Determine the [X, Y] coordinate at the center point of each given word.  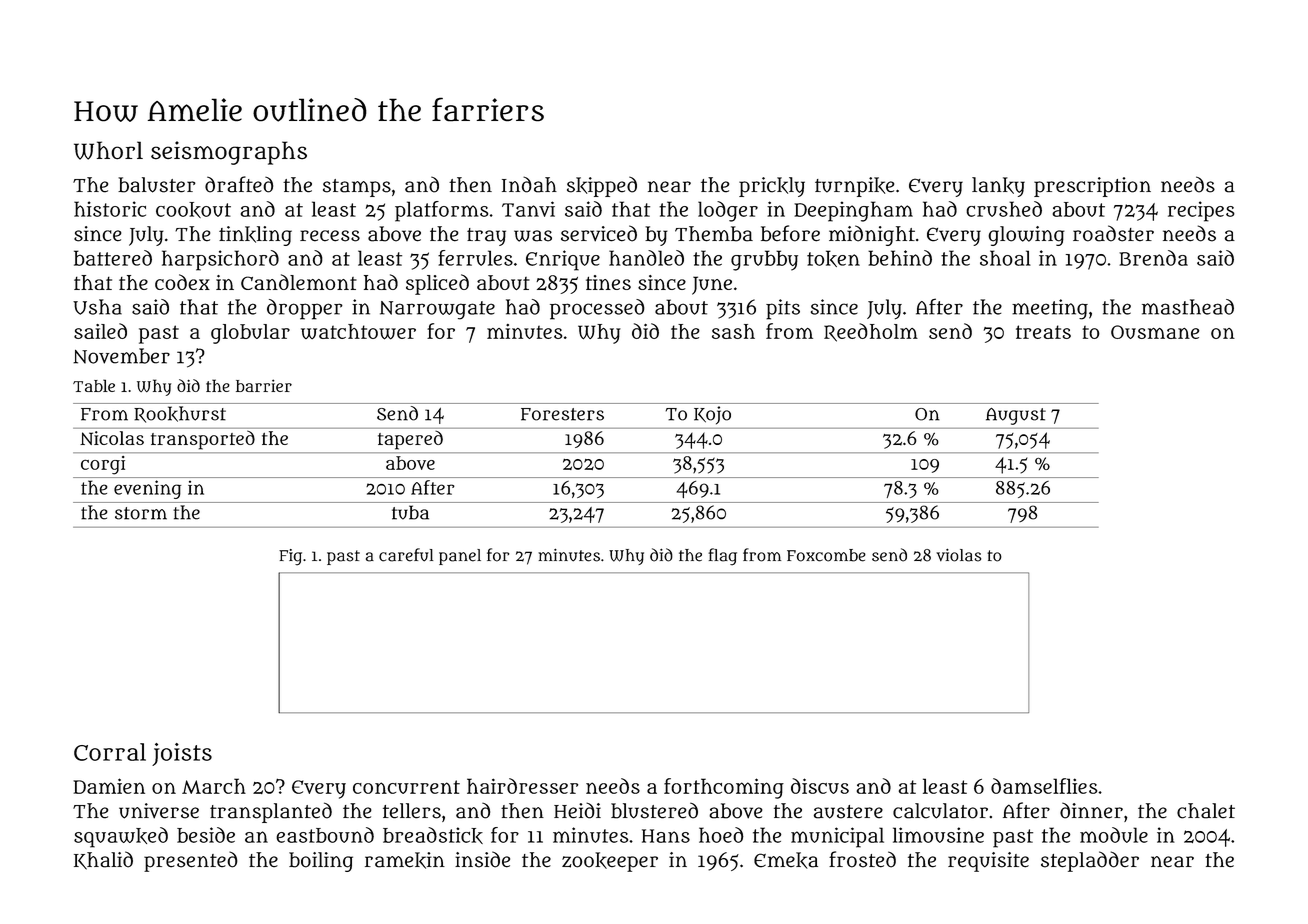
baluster [156, 185]
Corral [110, 752]
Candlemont [299, 282]
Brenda [1153, 258]
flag [722, 557]
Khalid [103, 860]
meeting [1050, 309]
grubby [764, 260]
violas [958, 555]
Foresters [562, 414]
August [1016, 416]
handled [646, 258]
